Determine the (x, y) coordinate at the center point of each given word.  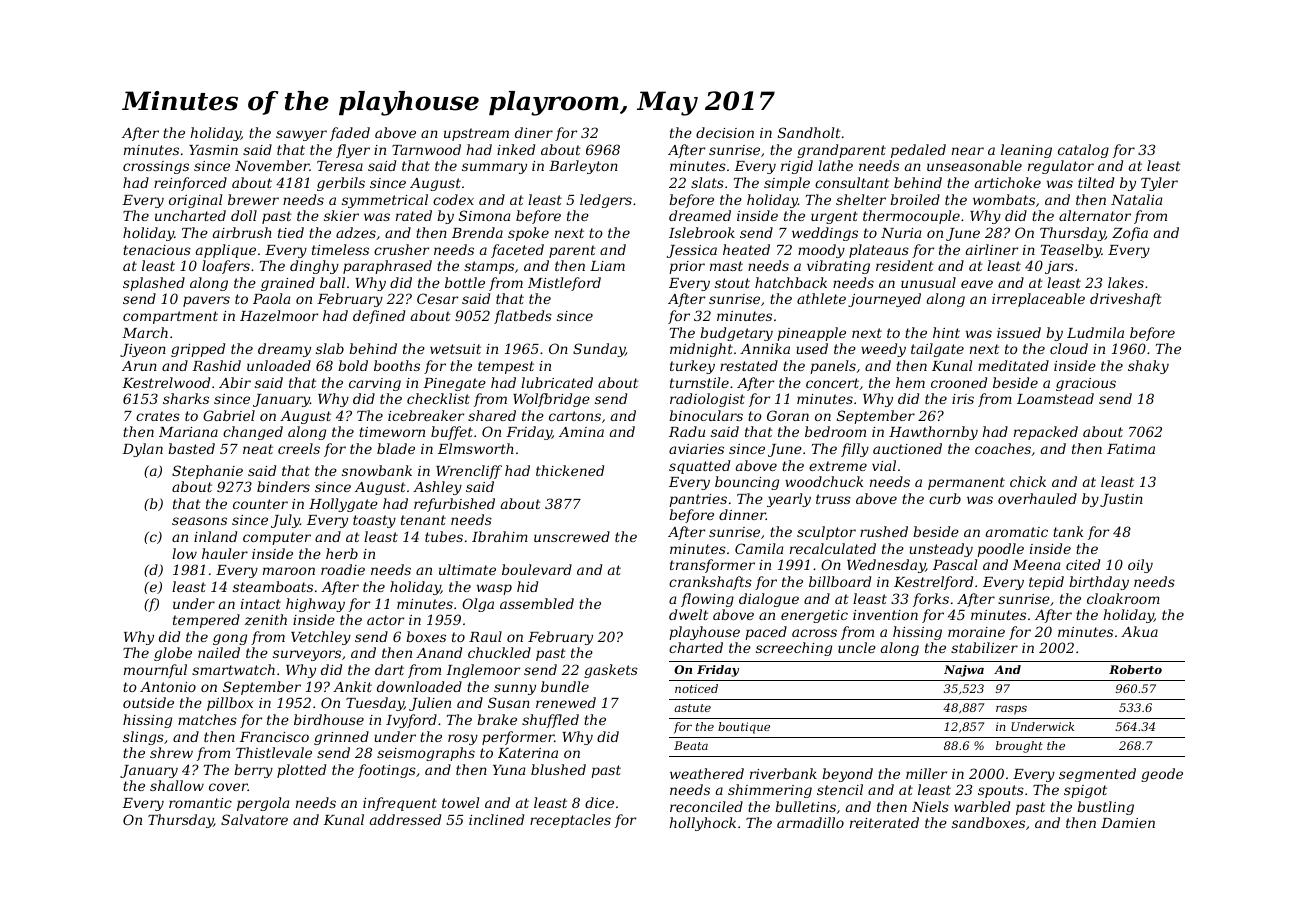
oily (1140, 566)
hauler (225, 553)
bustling (1105, 808)
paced (766, 633)
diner (534, 132)
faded (350, 134)
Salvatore (254, 819)
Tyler (1159, 184)
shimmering (770, 791)
